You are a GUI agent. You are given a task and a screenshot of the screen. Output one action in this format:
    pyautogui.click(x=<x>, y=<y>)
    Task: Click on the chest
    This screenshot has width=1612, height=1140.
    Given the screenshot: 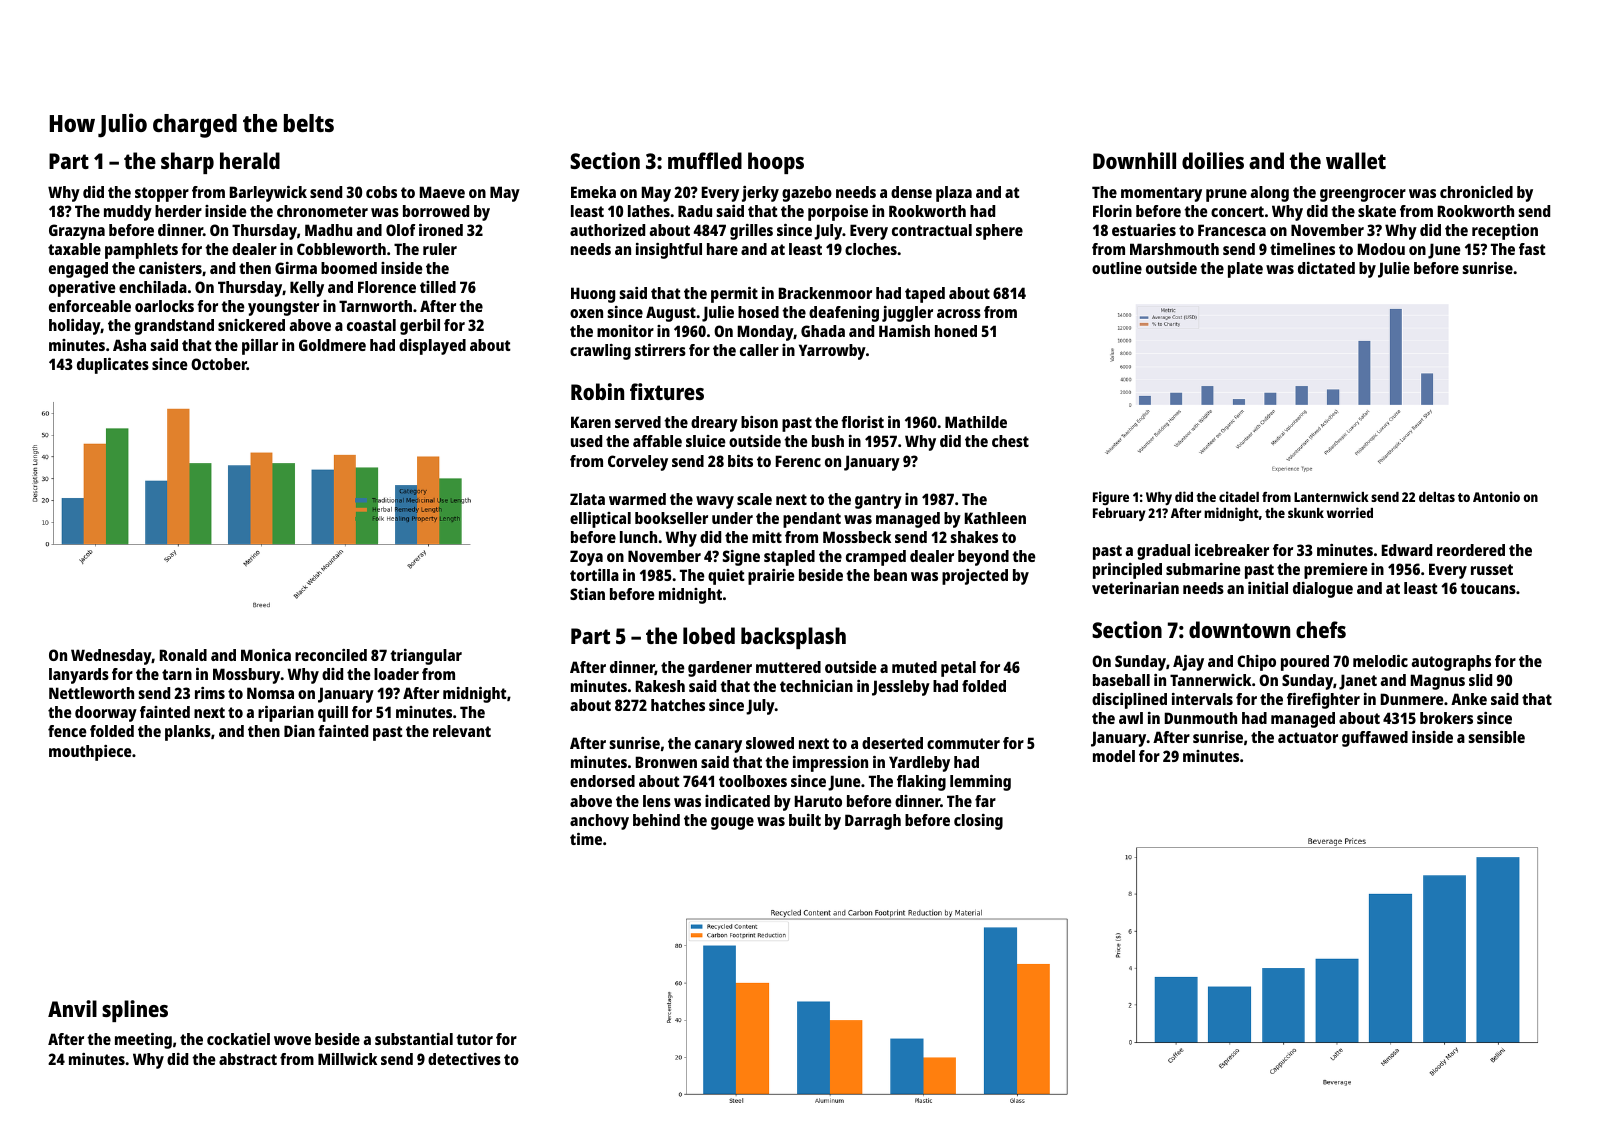 What is the action you would take?
    pyautogui.click(x=1010, y=441)
